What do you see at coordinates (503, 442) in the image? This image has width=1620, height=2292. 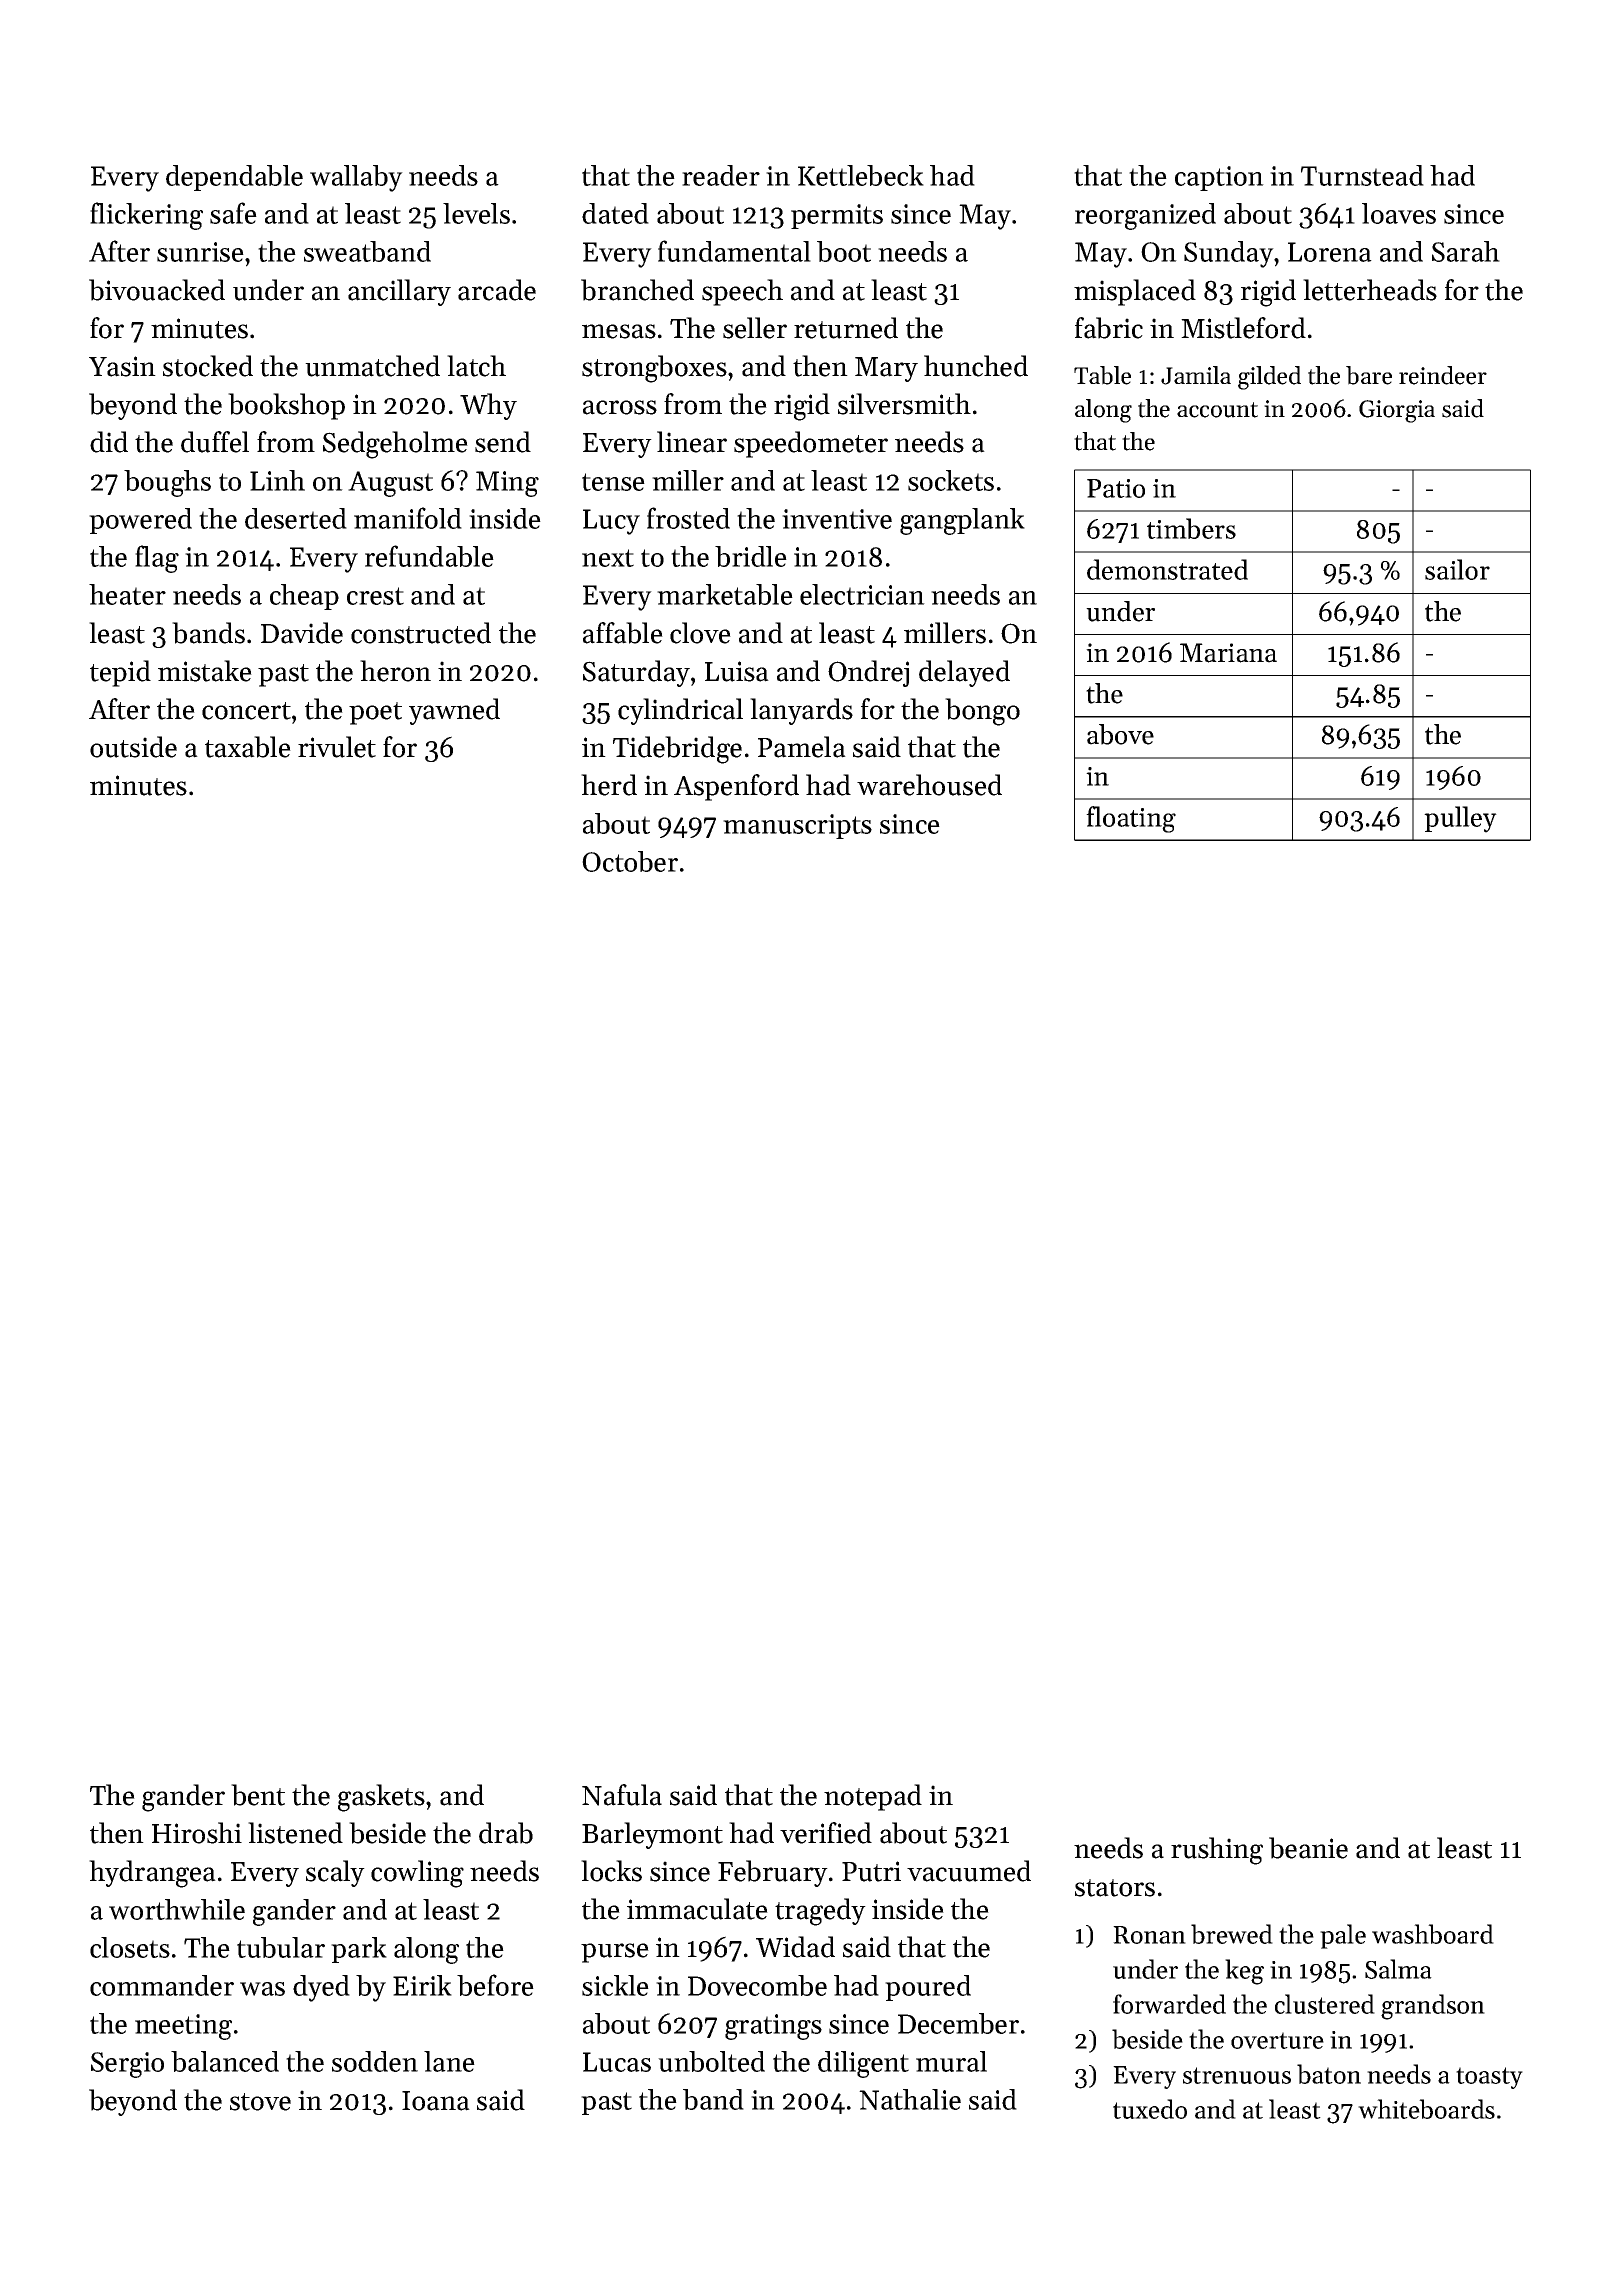 I see `send` at bounding box center [503, 442].
